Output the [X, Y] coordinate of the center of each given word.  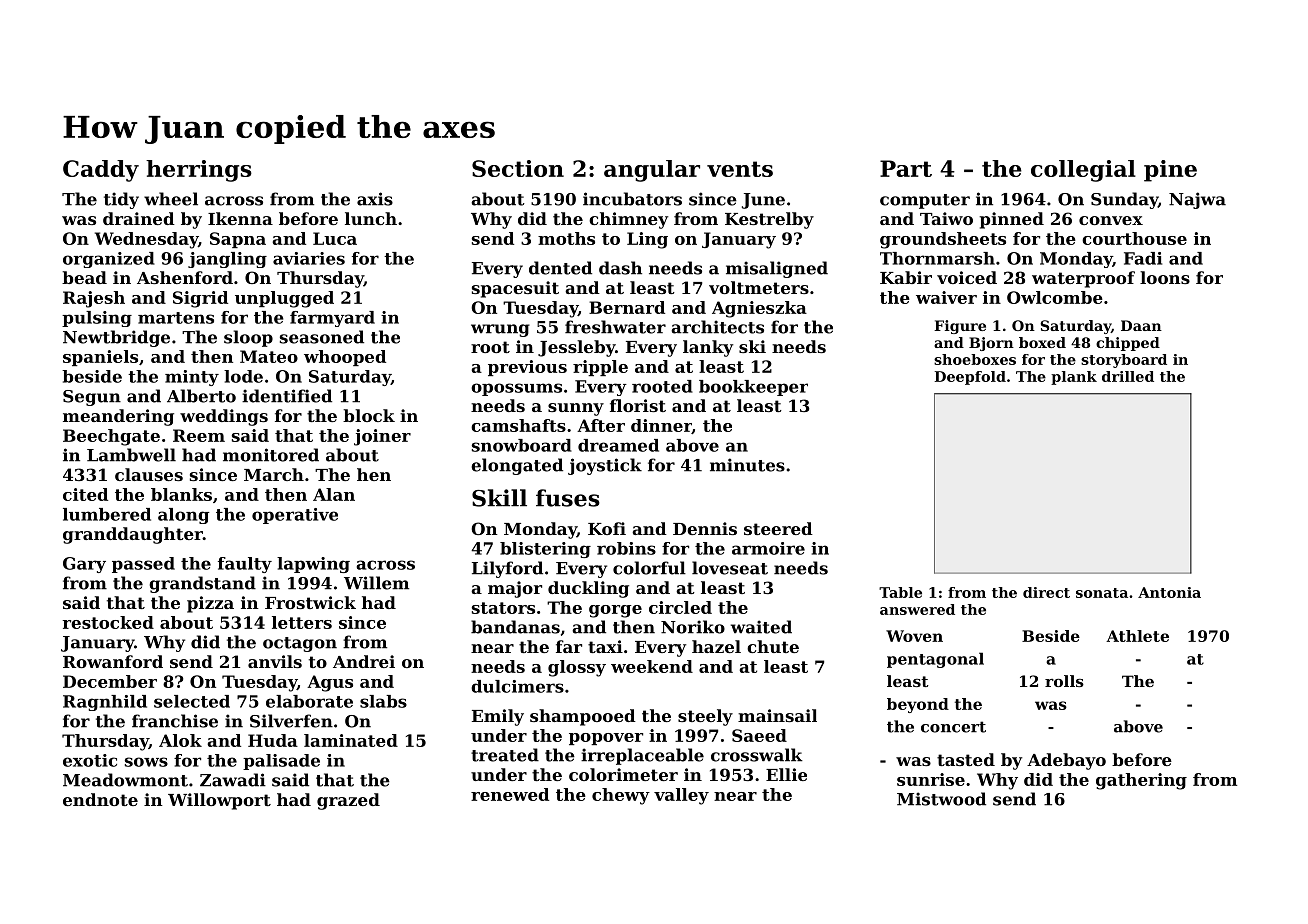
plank [1074, 378]
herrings [199, 171]
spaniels [100, 358]
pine [1170, 171]
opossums [516, 389]
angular [652, 171]
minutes [747, 465]
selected [192, 701]
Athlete [1137, 636]
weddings [224, 417]
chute [773, 646]
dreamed [618, 445]
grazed [348, 801]
